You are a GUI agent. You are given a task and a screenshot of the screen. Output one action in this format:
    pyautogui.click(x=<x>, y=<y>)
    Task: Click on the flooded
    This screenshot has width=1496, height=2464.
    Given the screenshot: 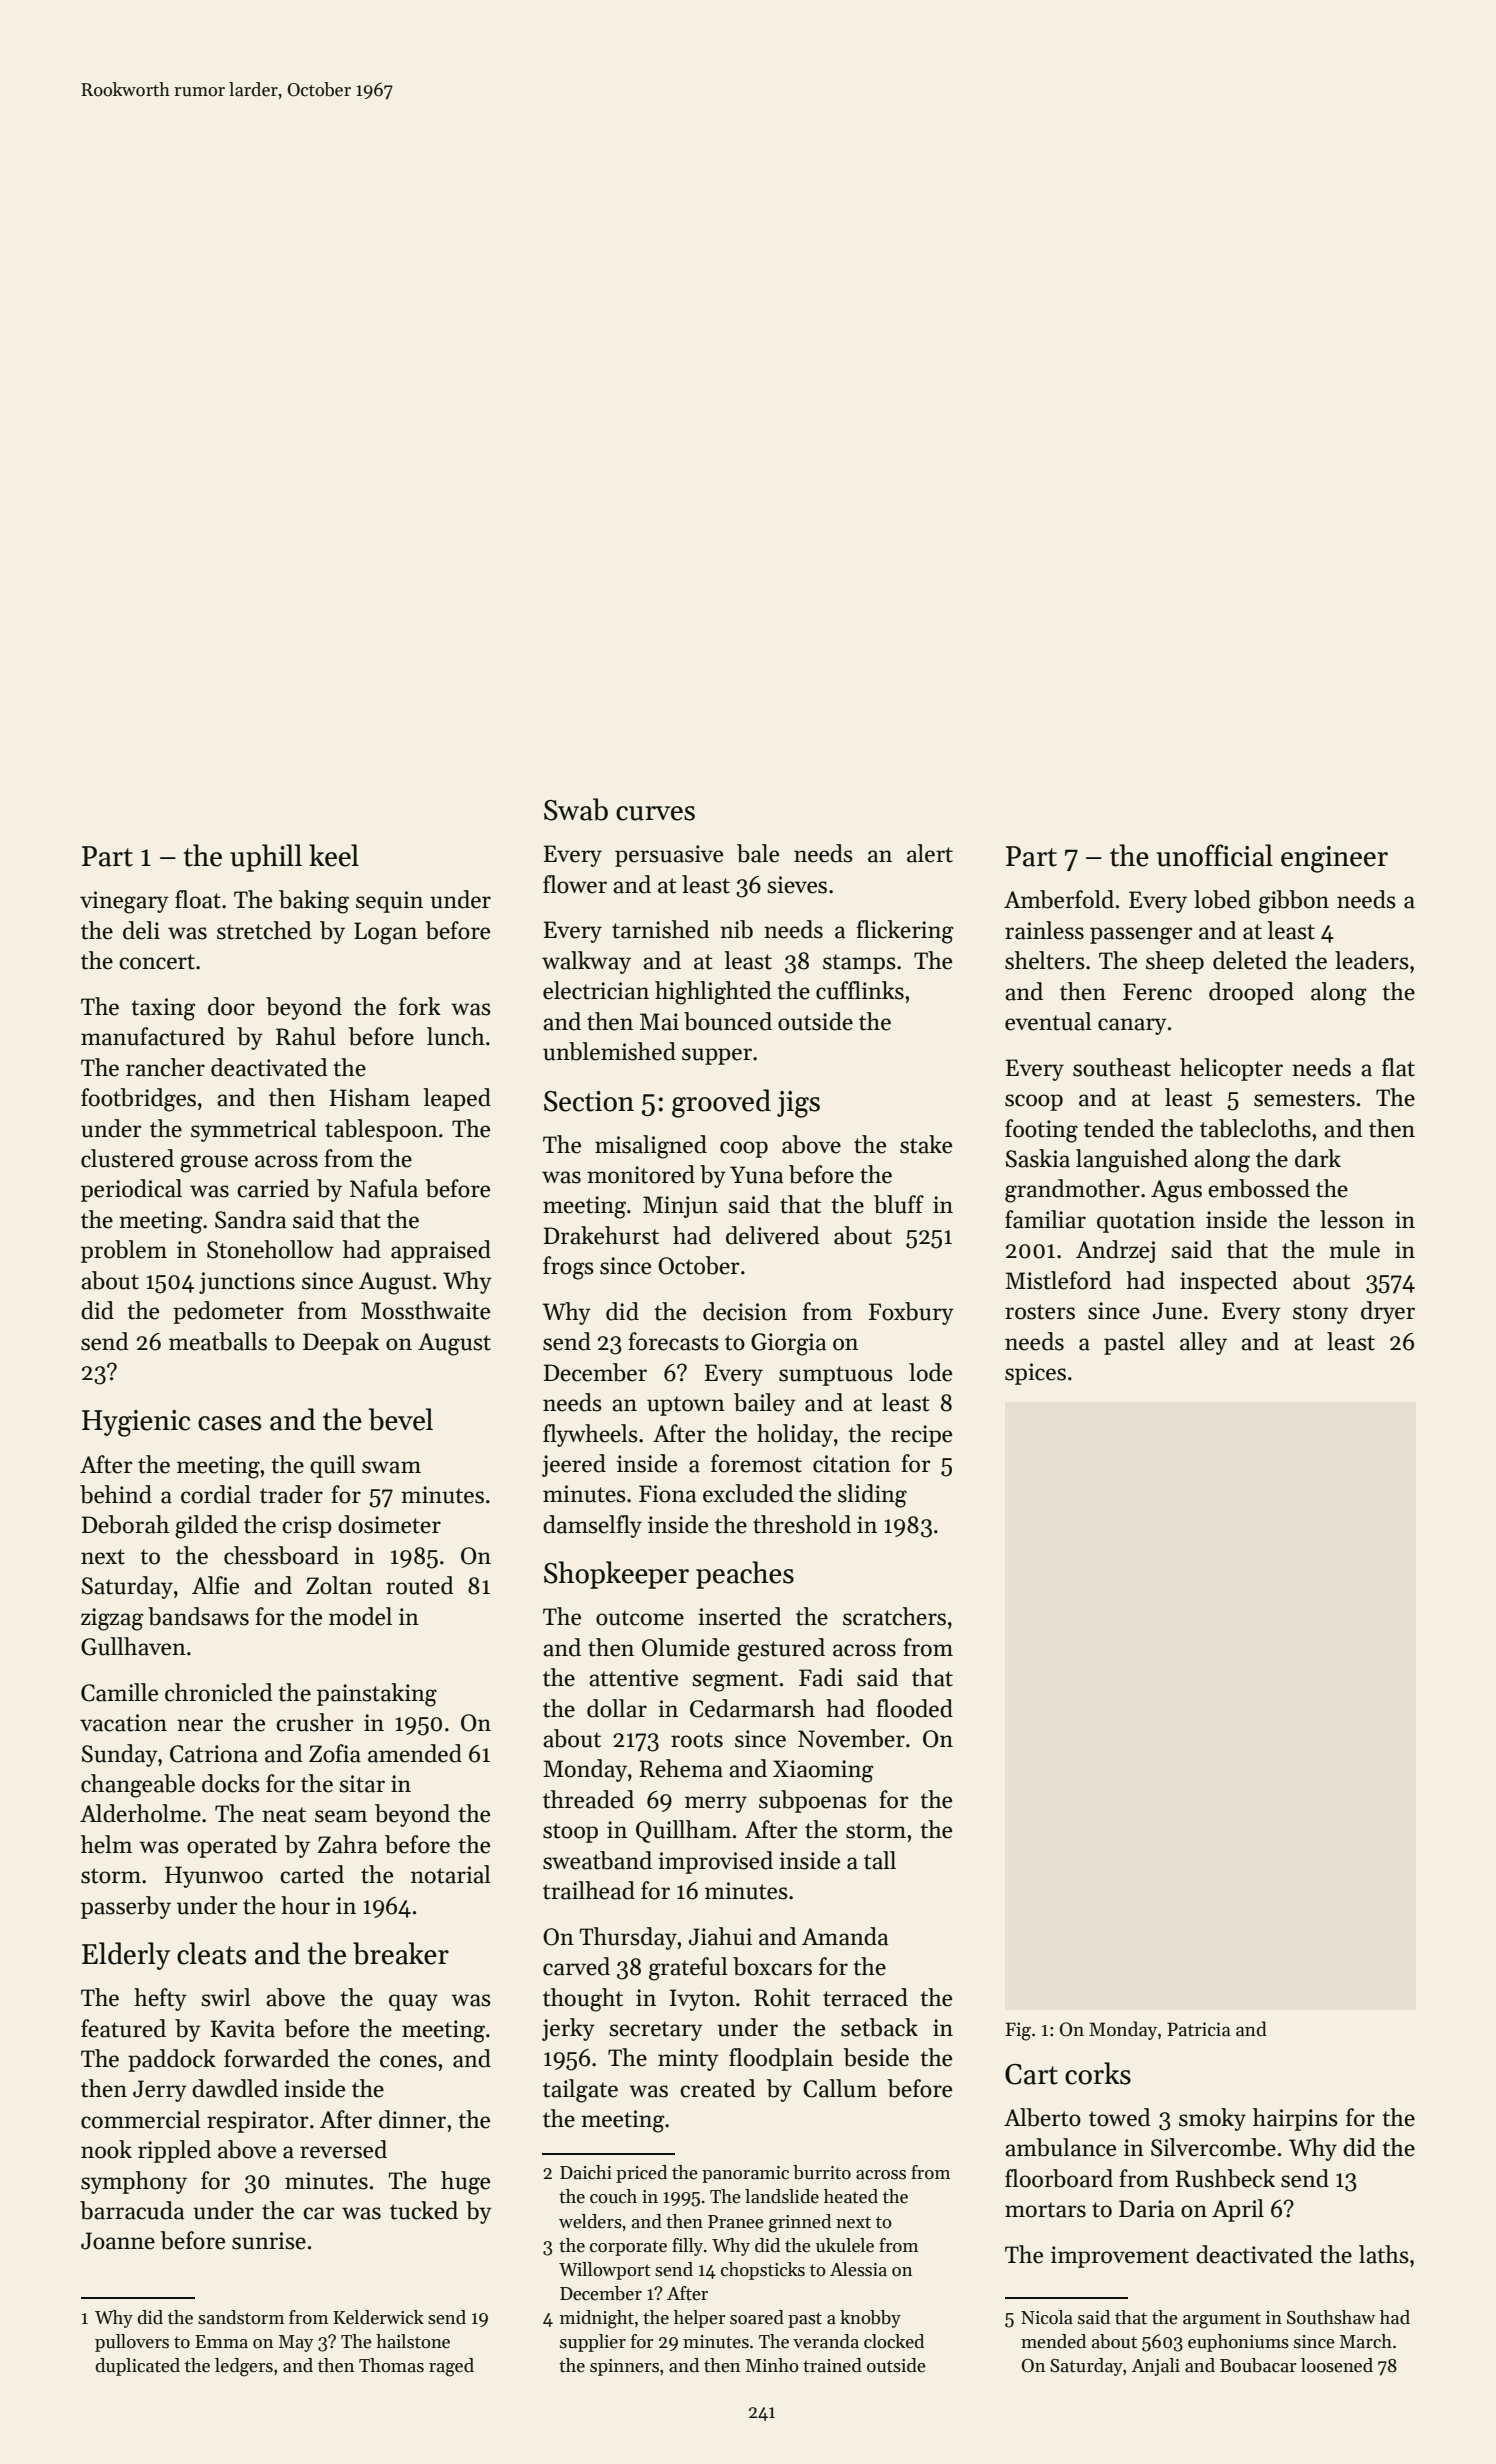 What is the action you would take?
    pyautogui.click(x=914, y=1708)
